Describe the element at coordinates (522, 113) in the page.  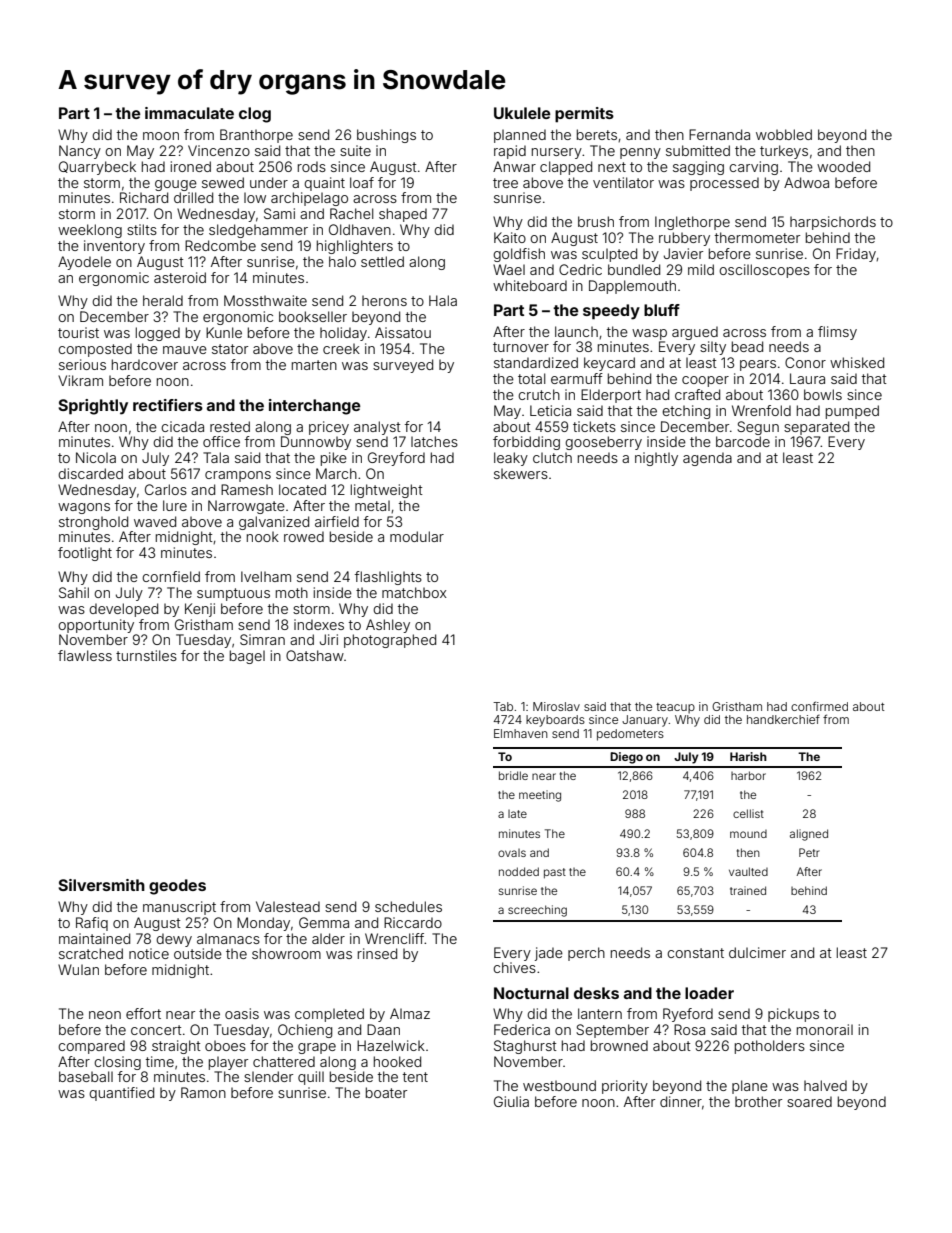
I see `Ukulele` at that location.
